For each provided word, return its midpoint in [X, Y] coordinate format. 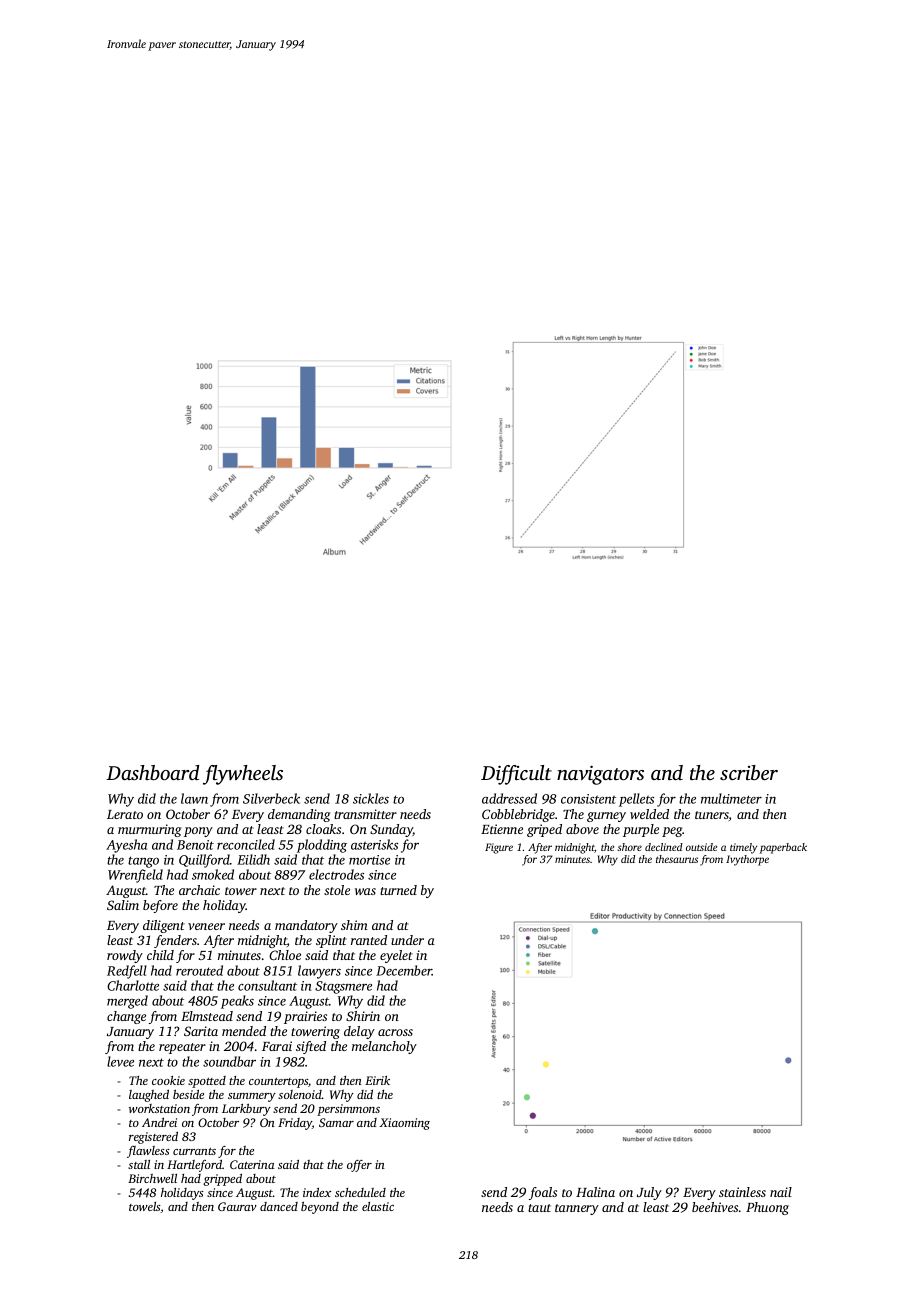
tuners [712, 815]
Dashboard [152, 772]
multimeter [731, 798]
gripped [222, 1180]
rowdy [125, 956]
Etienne [502, 829]
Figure [499, 848]
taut [539, 1208]
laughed [149, 1096]
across [395, 1032]
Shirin [363, 1016]
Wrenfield [135, 876]
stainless [742, 1192]
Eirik [377, 1080]
